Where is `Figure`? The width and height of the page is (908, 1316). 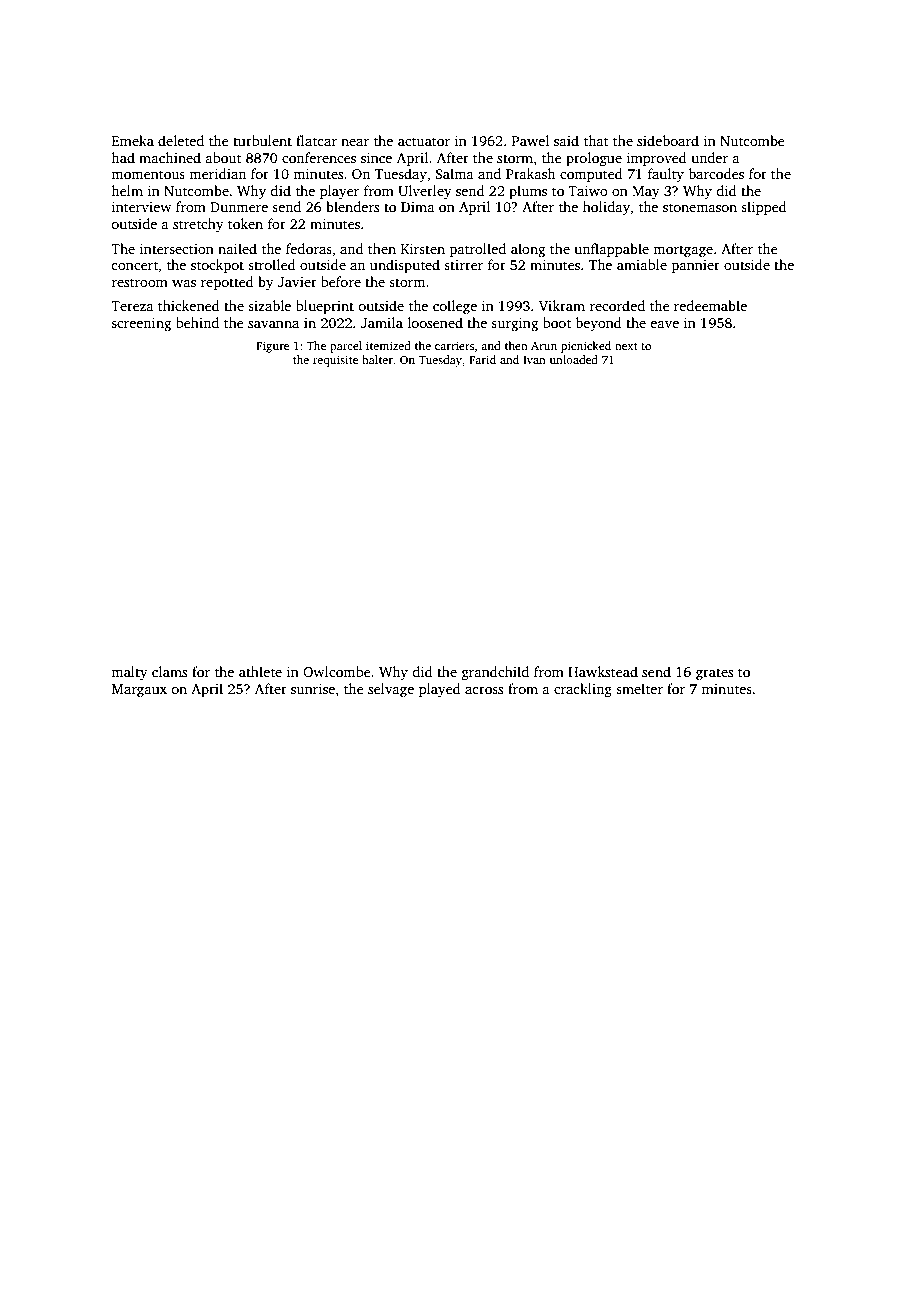
Figure is located at coordinates (272, 347).
